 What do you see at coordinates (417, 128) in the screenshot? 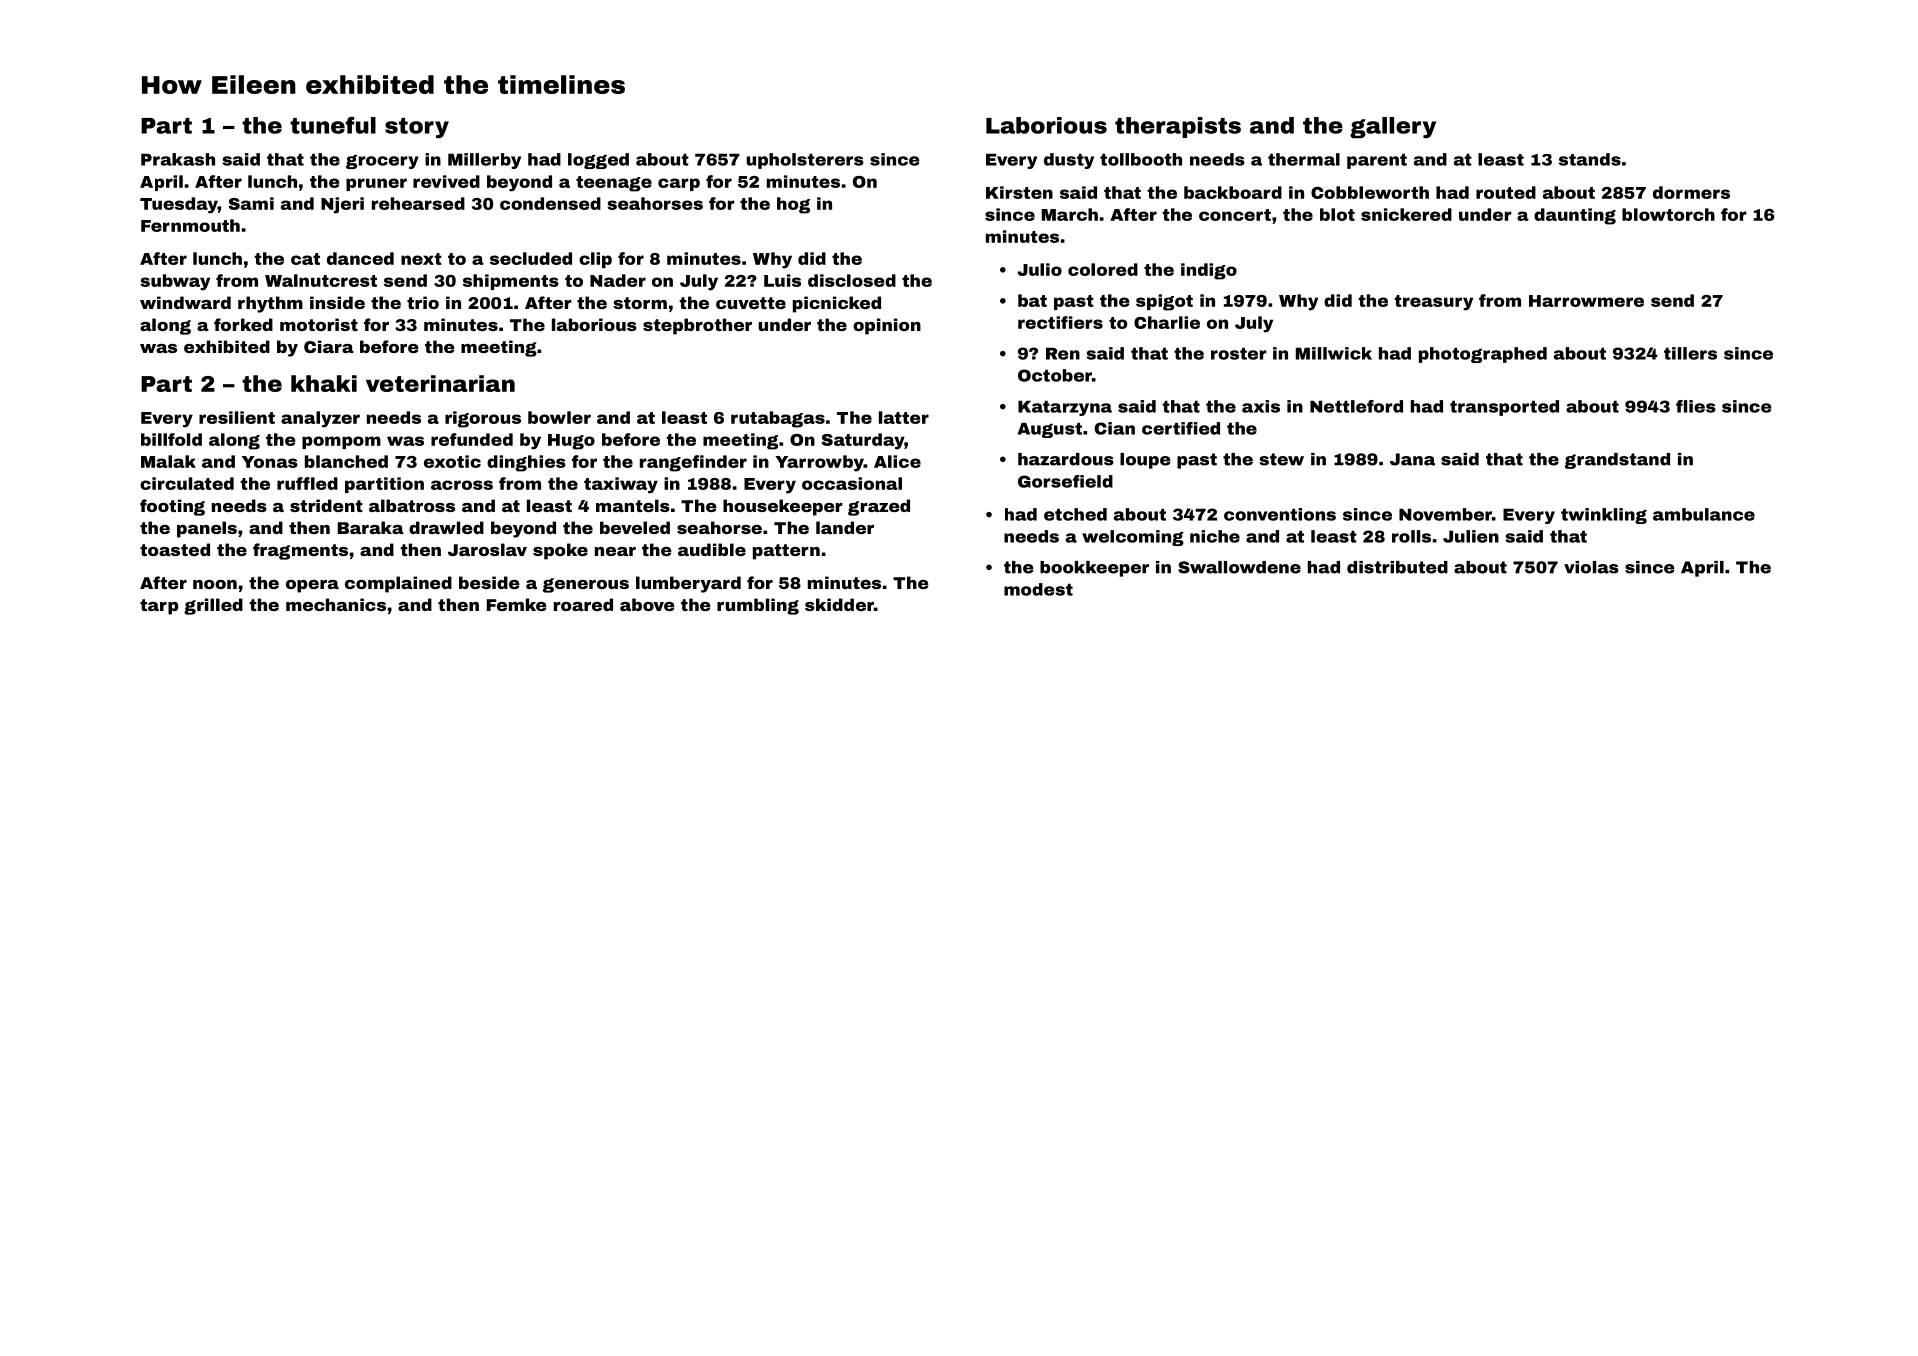
I see `story` at bounding box center [417, 128].
